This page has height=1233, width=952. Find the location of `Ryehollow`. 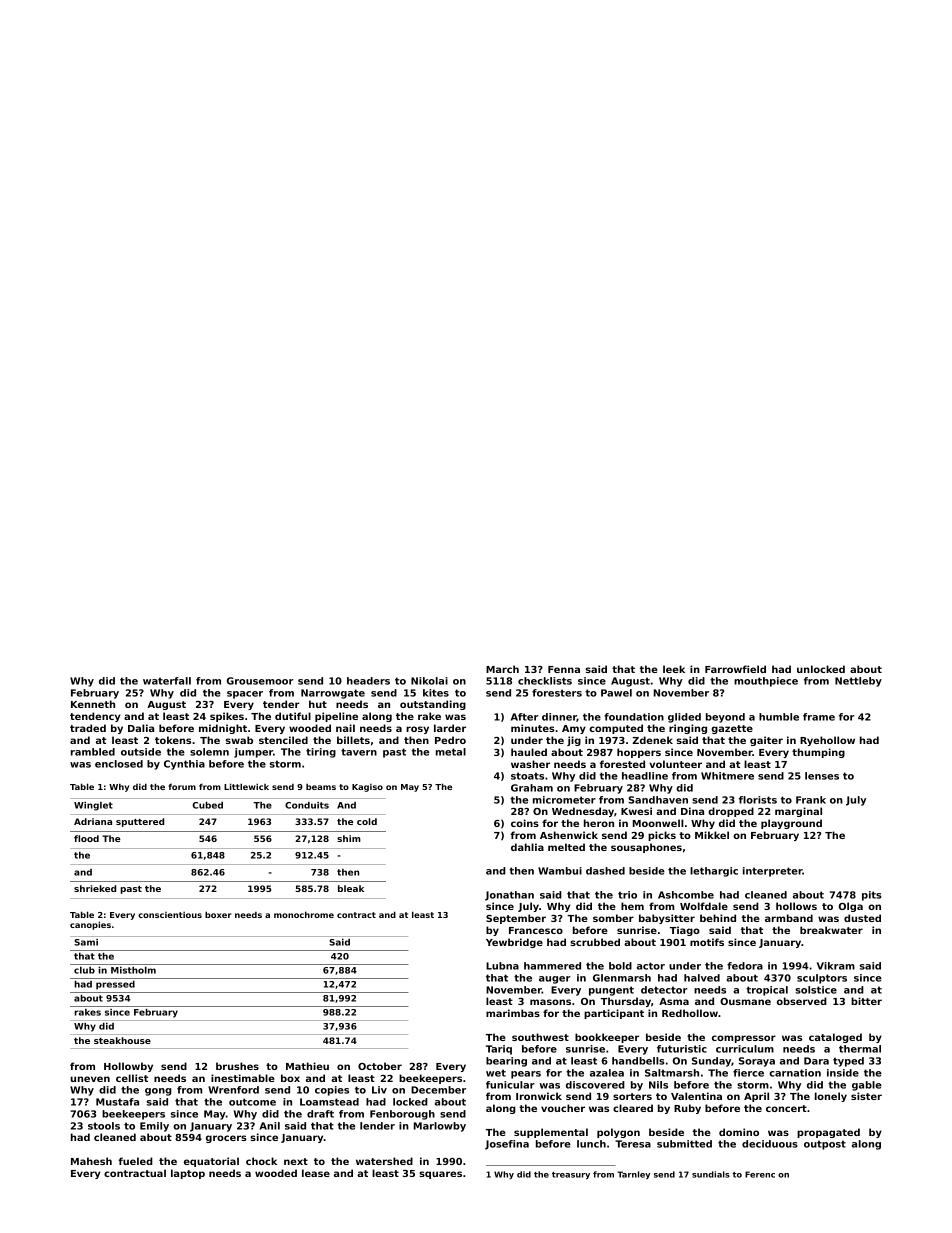

Ryehollow is located at coordinates (827, 741).
